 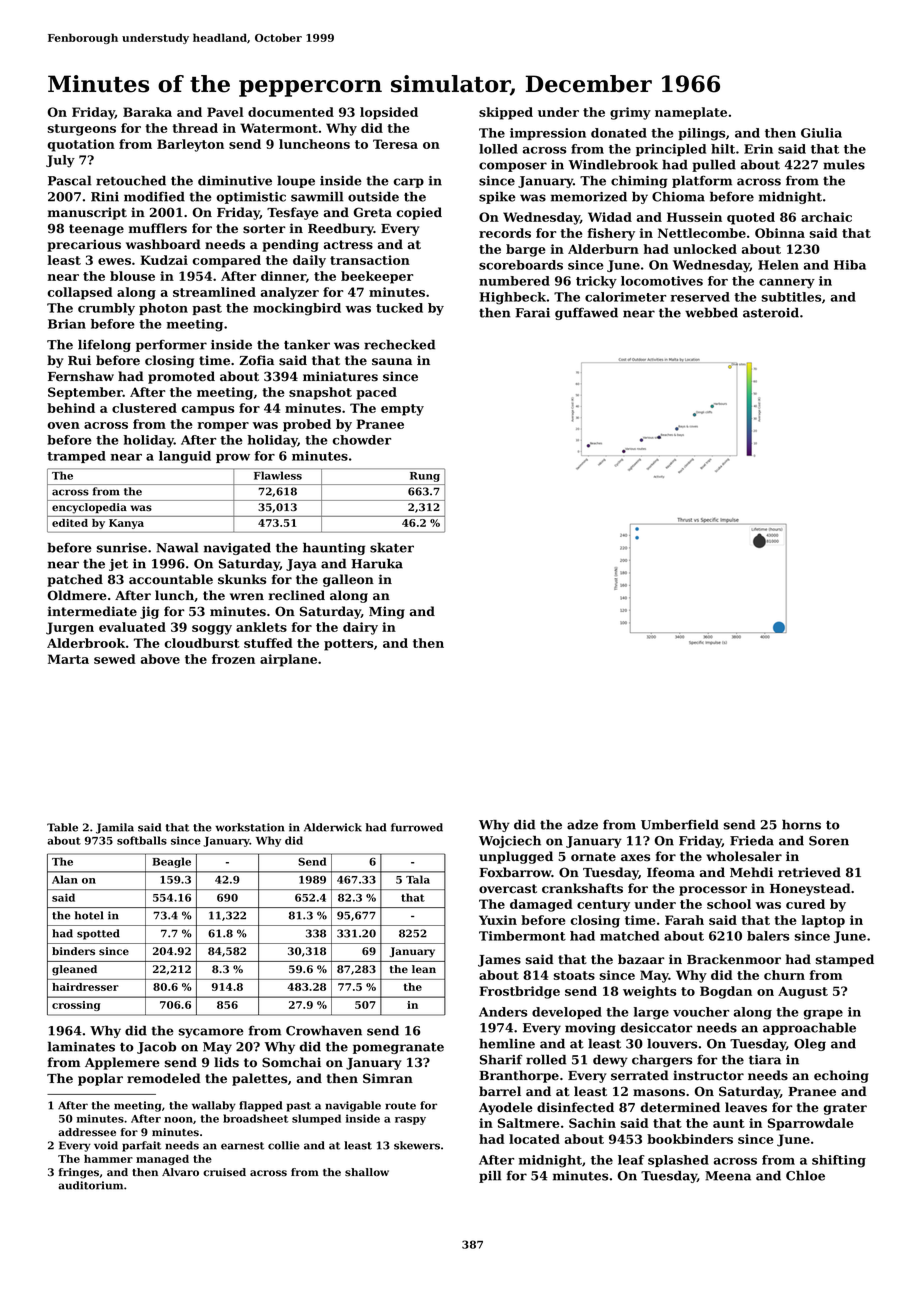 What do you see at coordinates (711, 312) in the screenshot?
I see `webbed` at bounding box center [711, 312].
